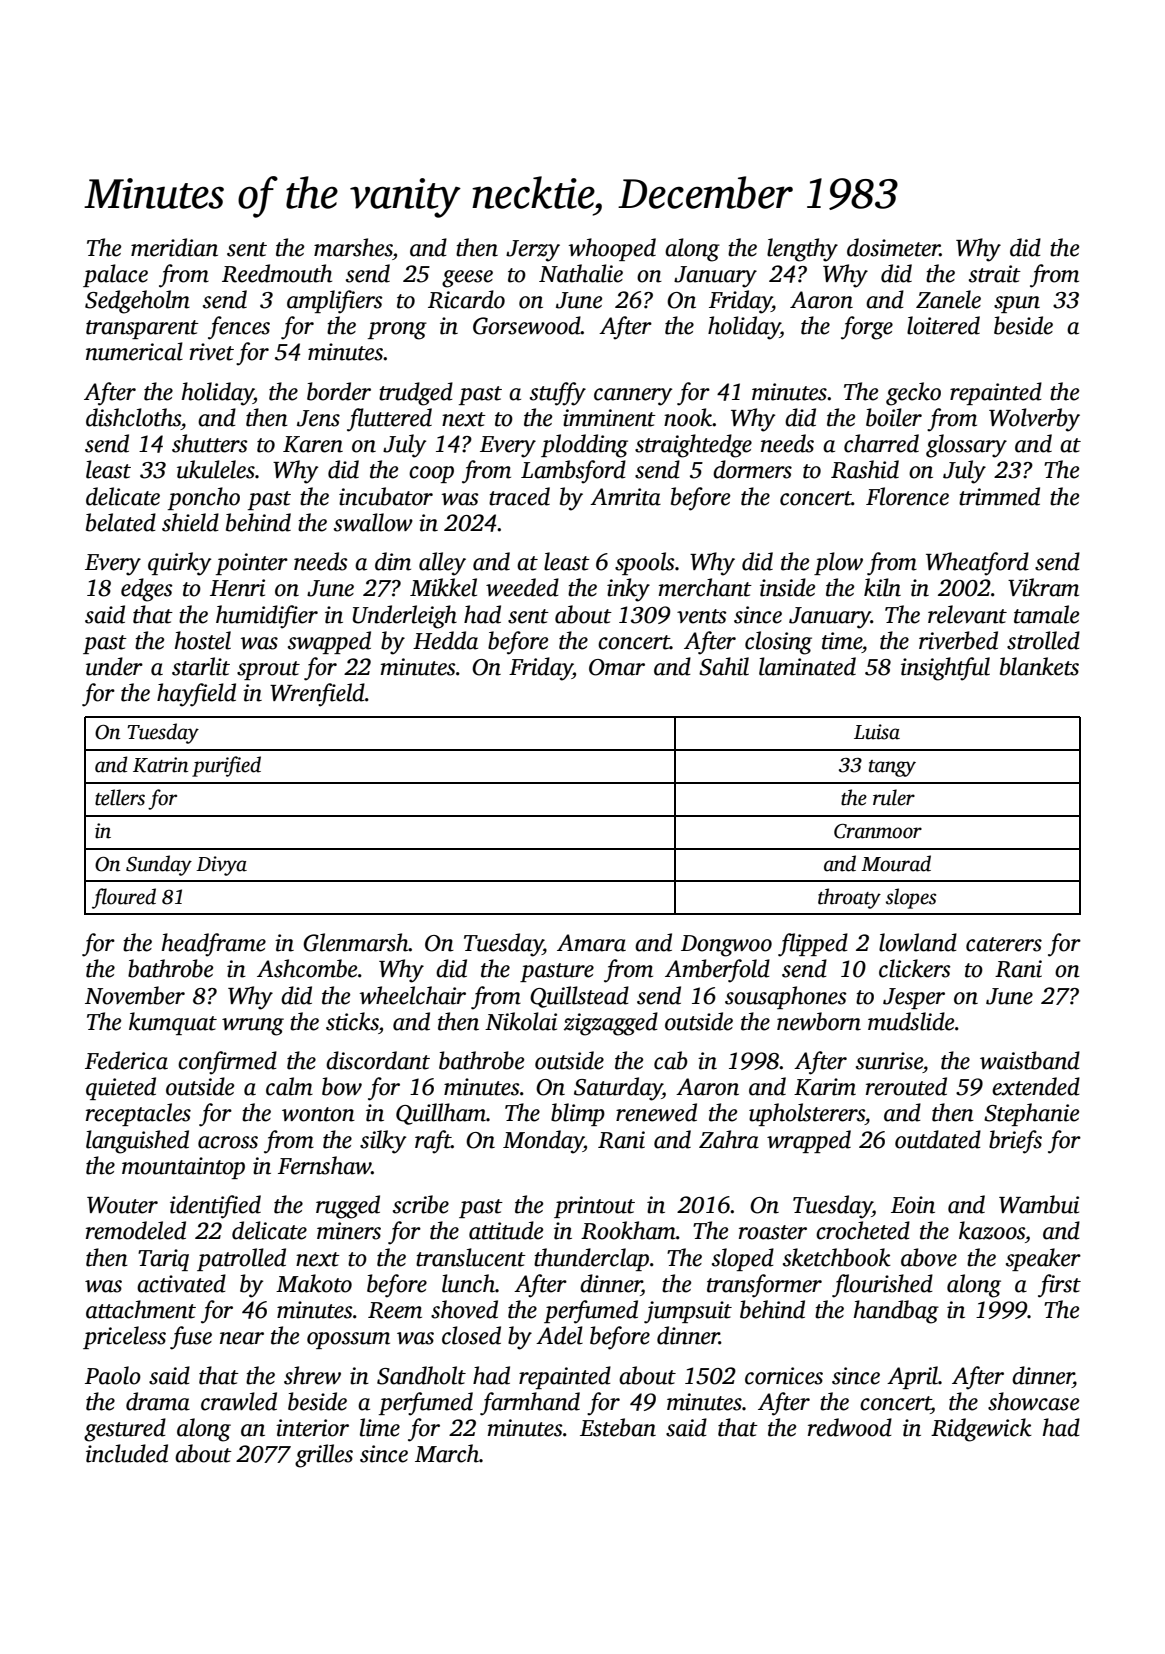 The width and height of the page is (1165, 1654). Describe the element at coordinates (174, 247) in the page. I see `meridian` at that location.
